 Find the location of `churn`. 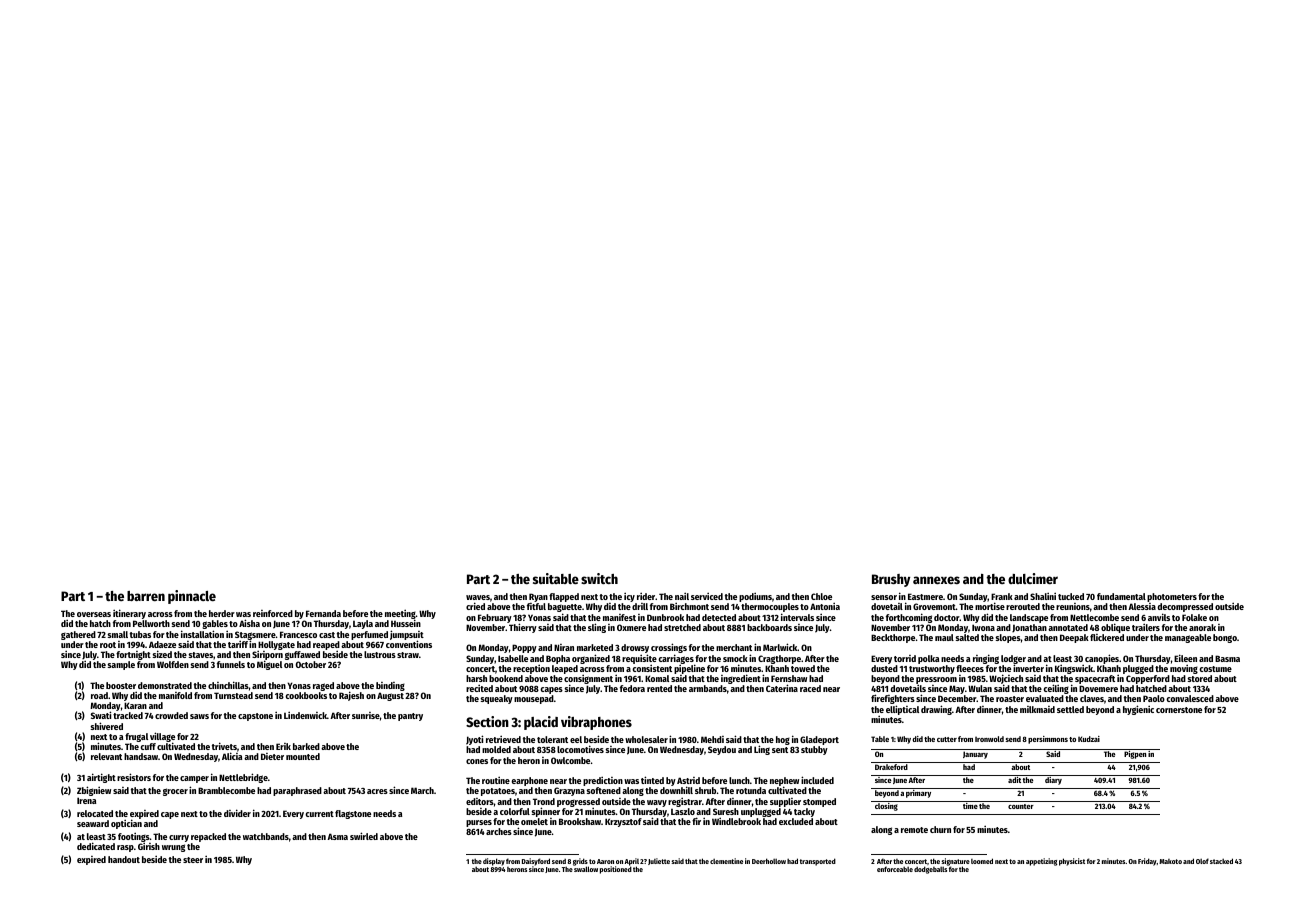

churn is located at coordinates (940, 829).
